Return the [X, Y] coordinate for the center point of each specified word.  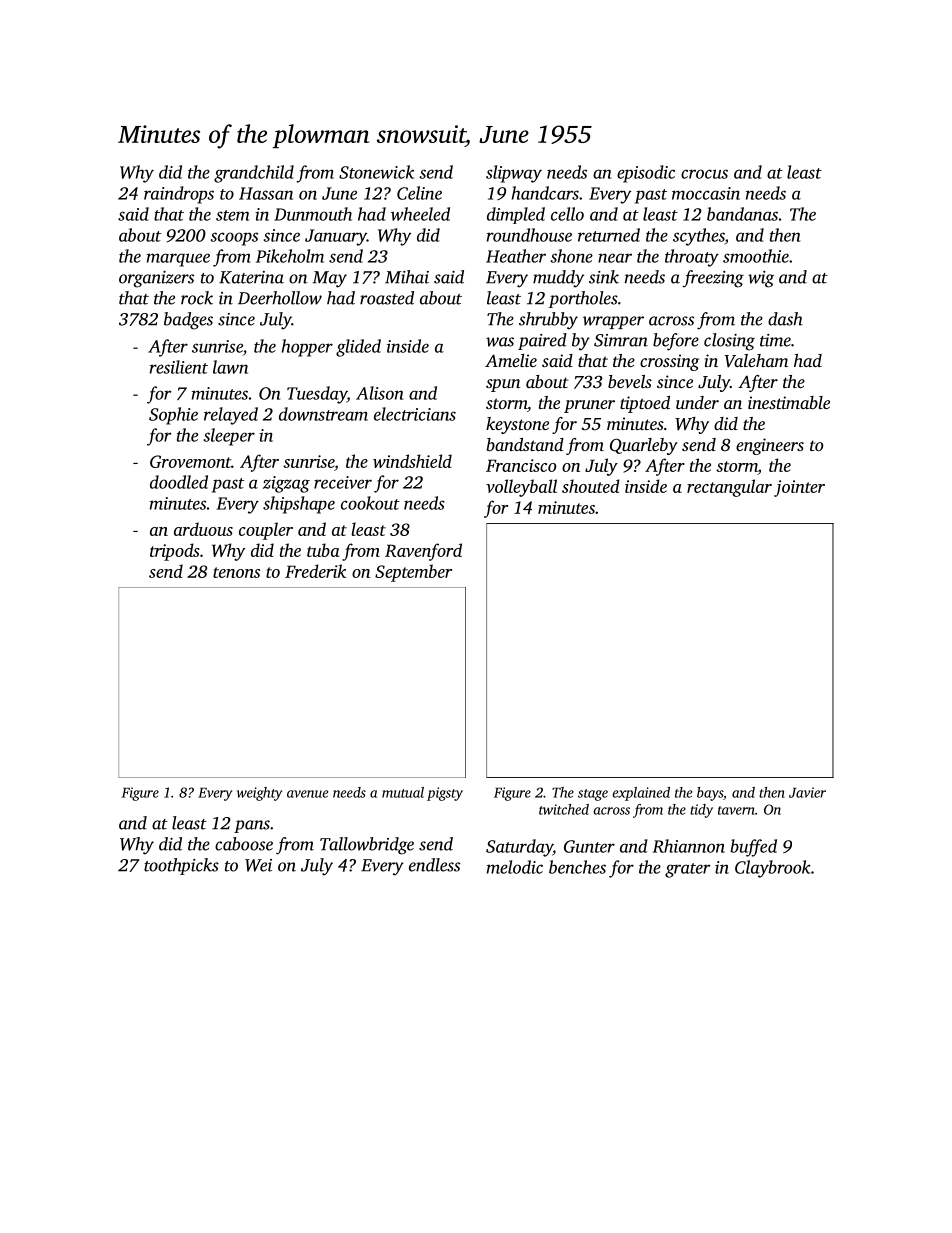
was [500, 342]
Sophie [173, 416]
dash [785, 319]
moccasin [706, 193]
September [413, 573]
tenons [236, 572]
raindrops [179, 195]
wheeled [420, 214]
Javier [807, 792]
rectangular [729, 488]
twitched [564, 809]
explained [641, 794]
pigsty [445, 794]
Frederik [315, 571]
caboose [244, 844]
